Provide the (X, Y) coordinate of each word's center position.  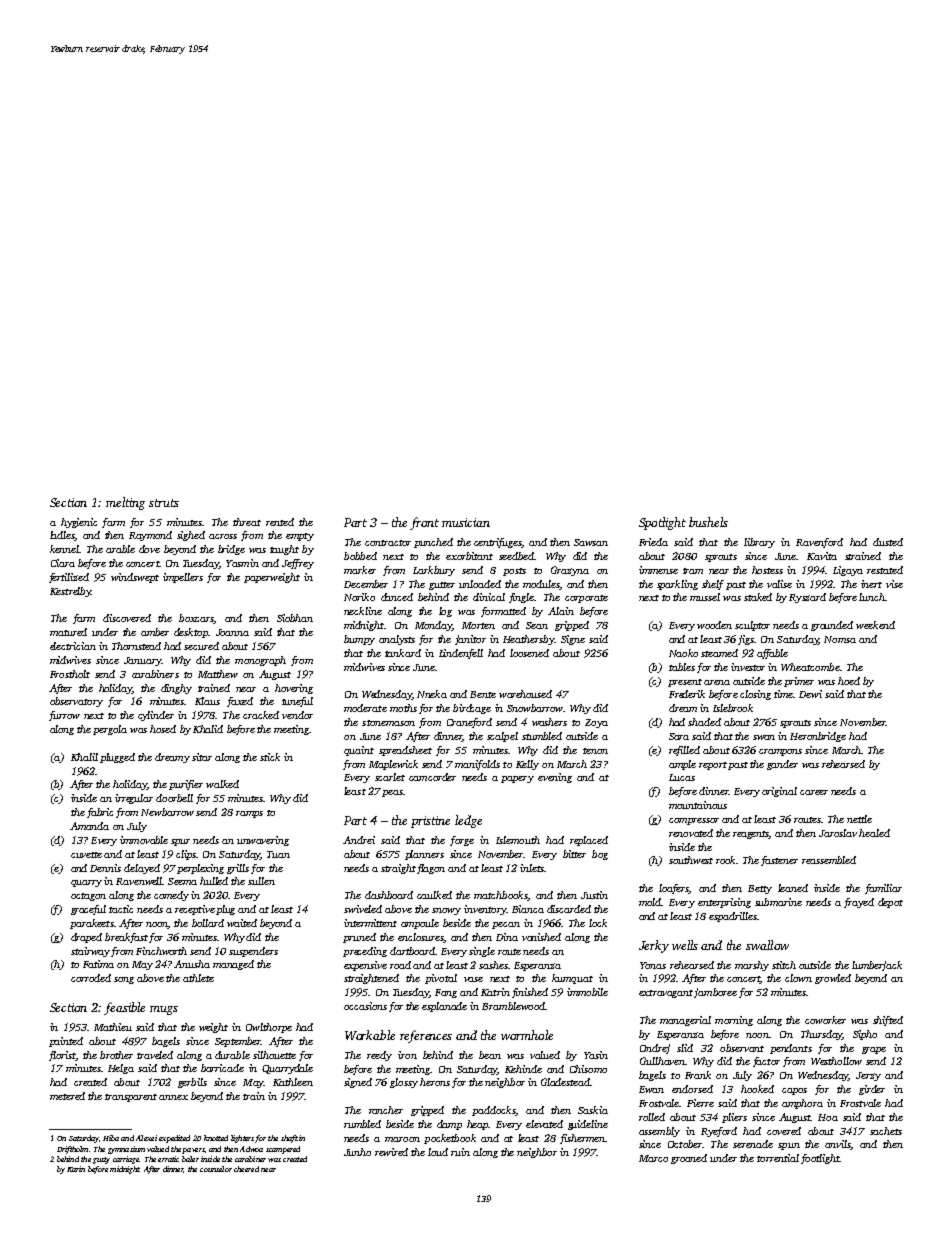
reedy (379, 1056)
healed (874, 833)
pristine (430, 822)
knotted (216, 1138)
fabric (100, 813)
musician (466, 522)
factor (766, 1062)
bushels (708, 522)
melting (125, 503)
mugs (164, 1010)
